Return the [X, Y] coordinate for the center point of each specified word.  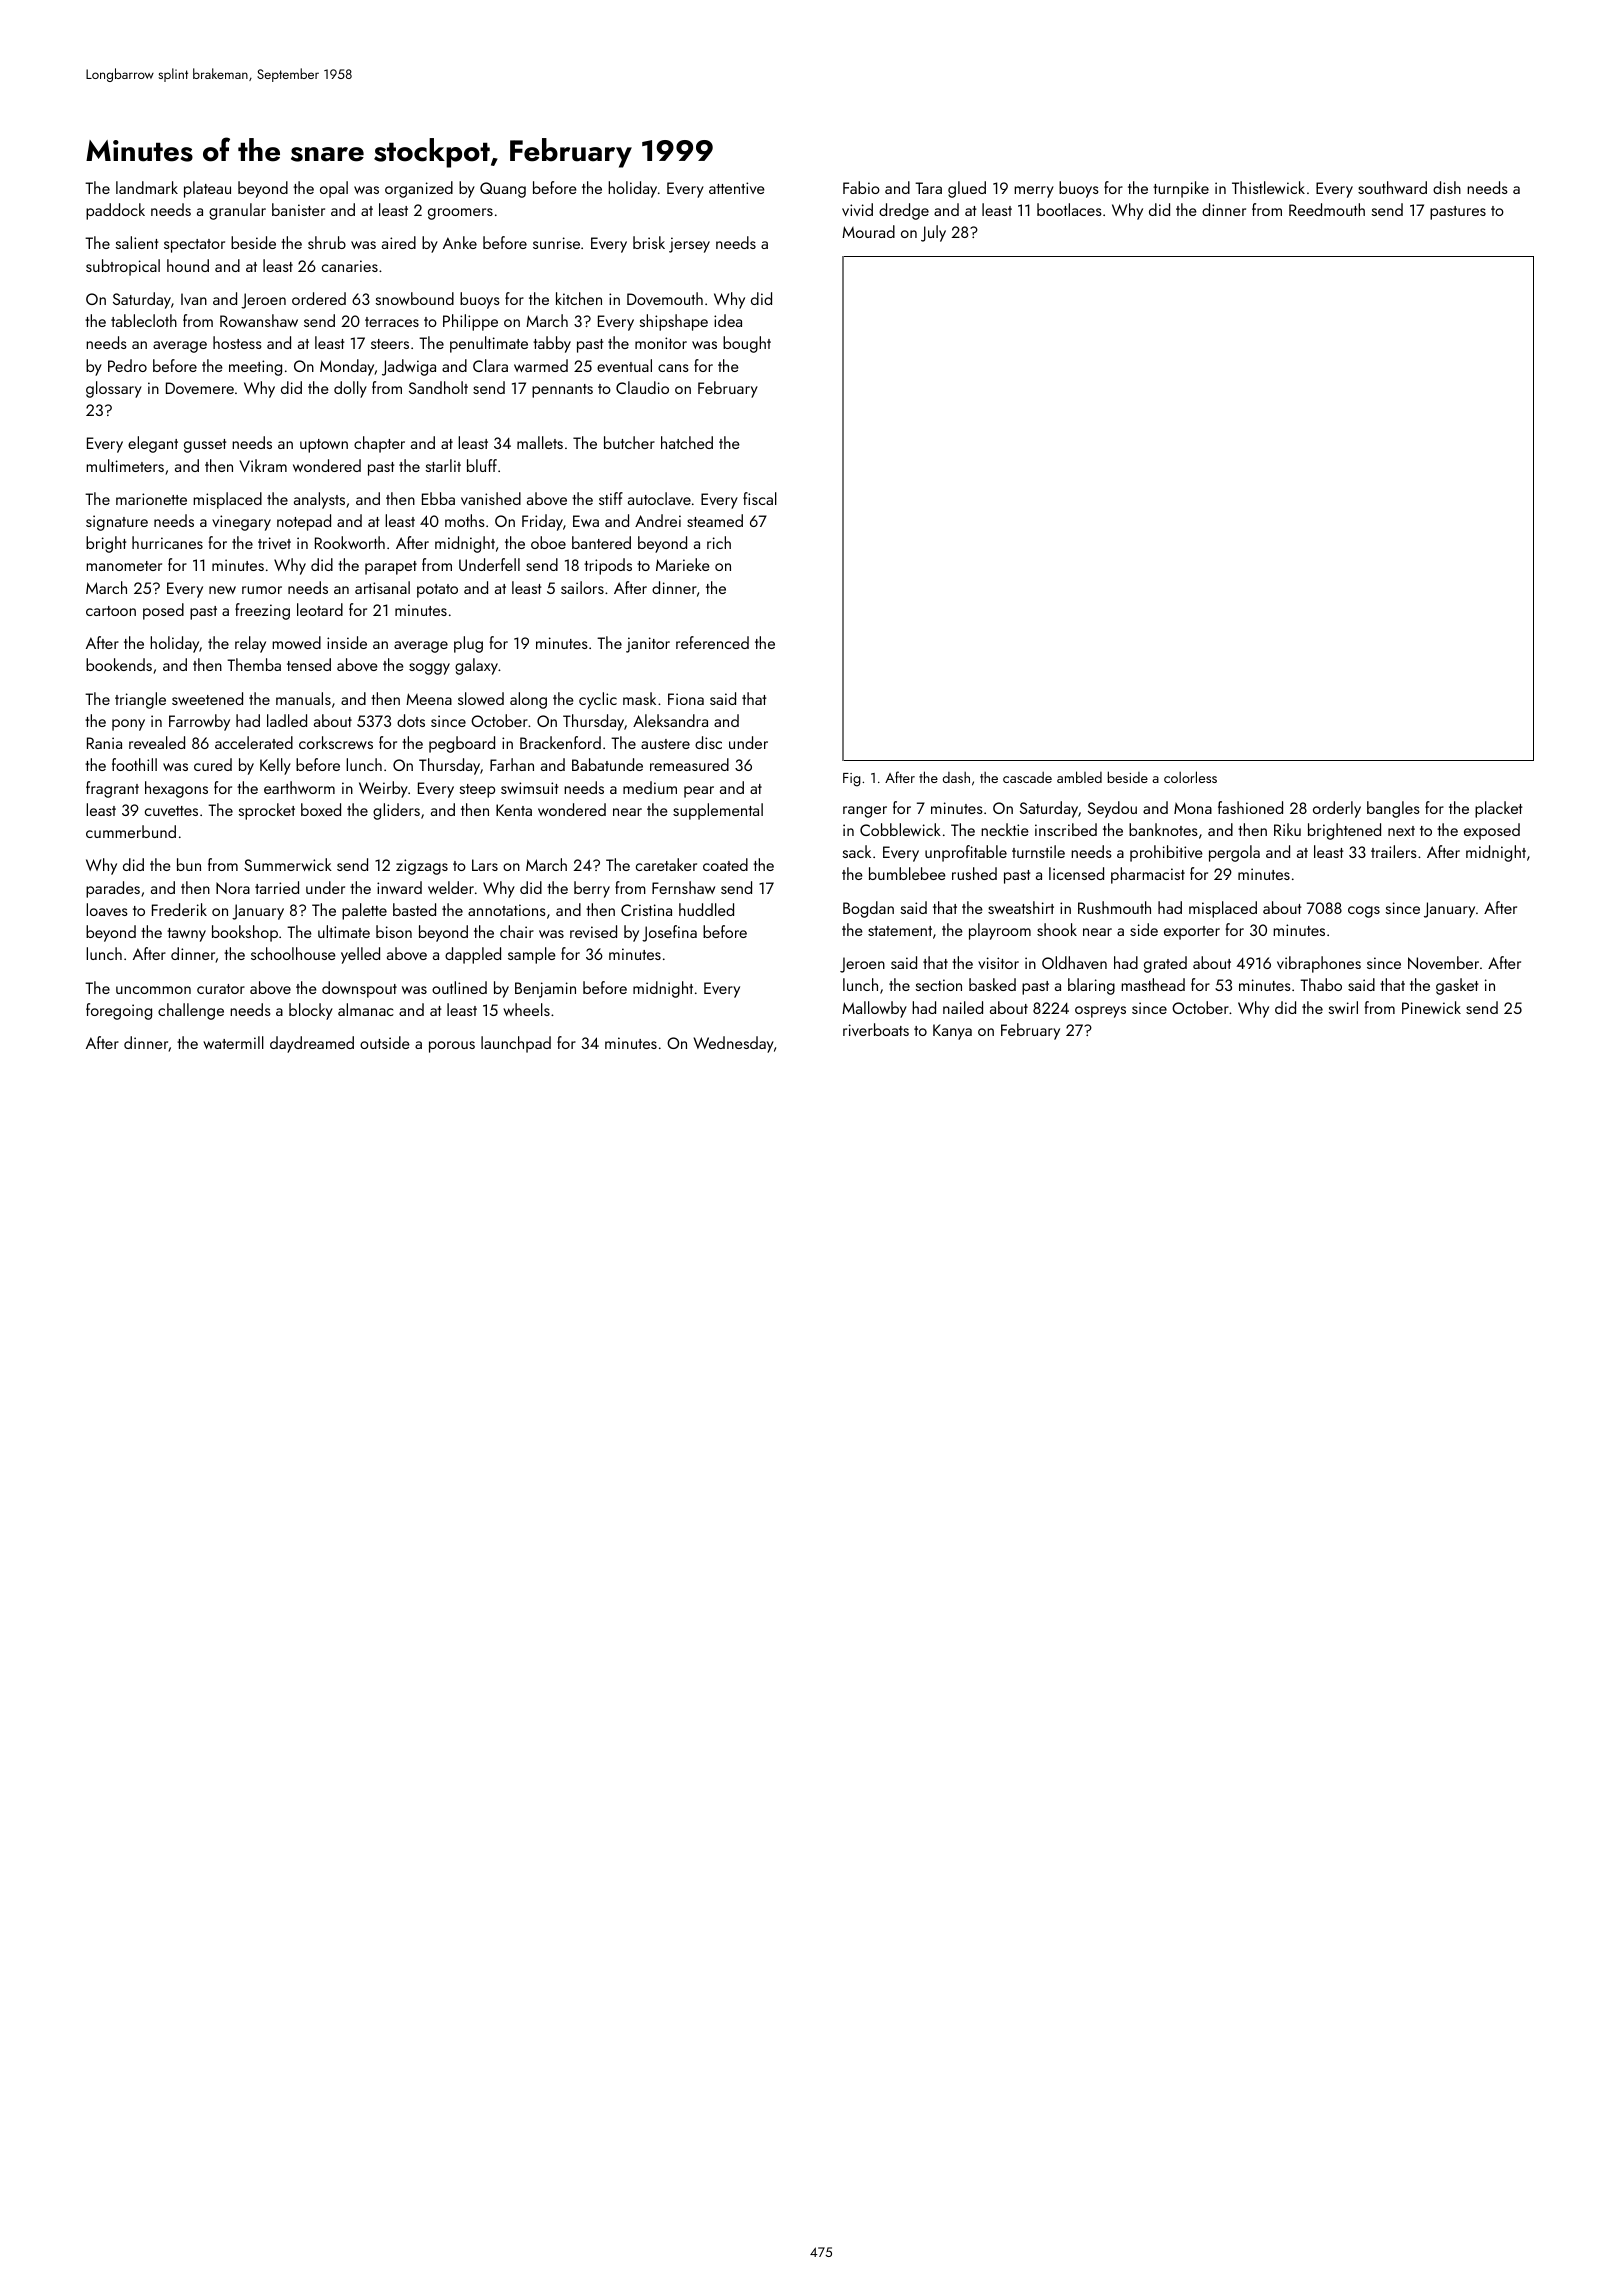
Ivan [194, 299]
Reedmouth [1327, 209]
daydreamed [312, 1044]
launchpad [516, 1044]
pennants [562, 391]
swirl [1343, 1007]
